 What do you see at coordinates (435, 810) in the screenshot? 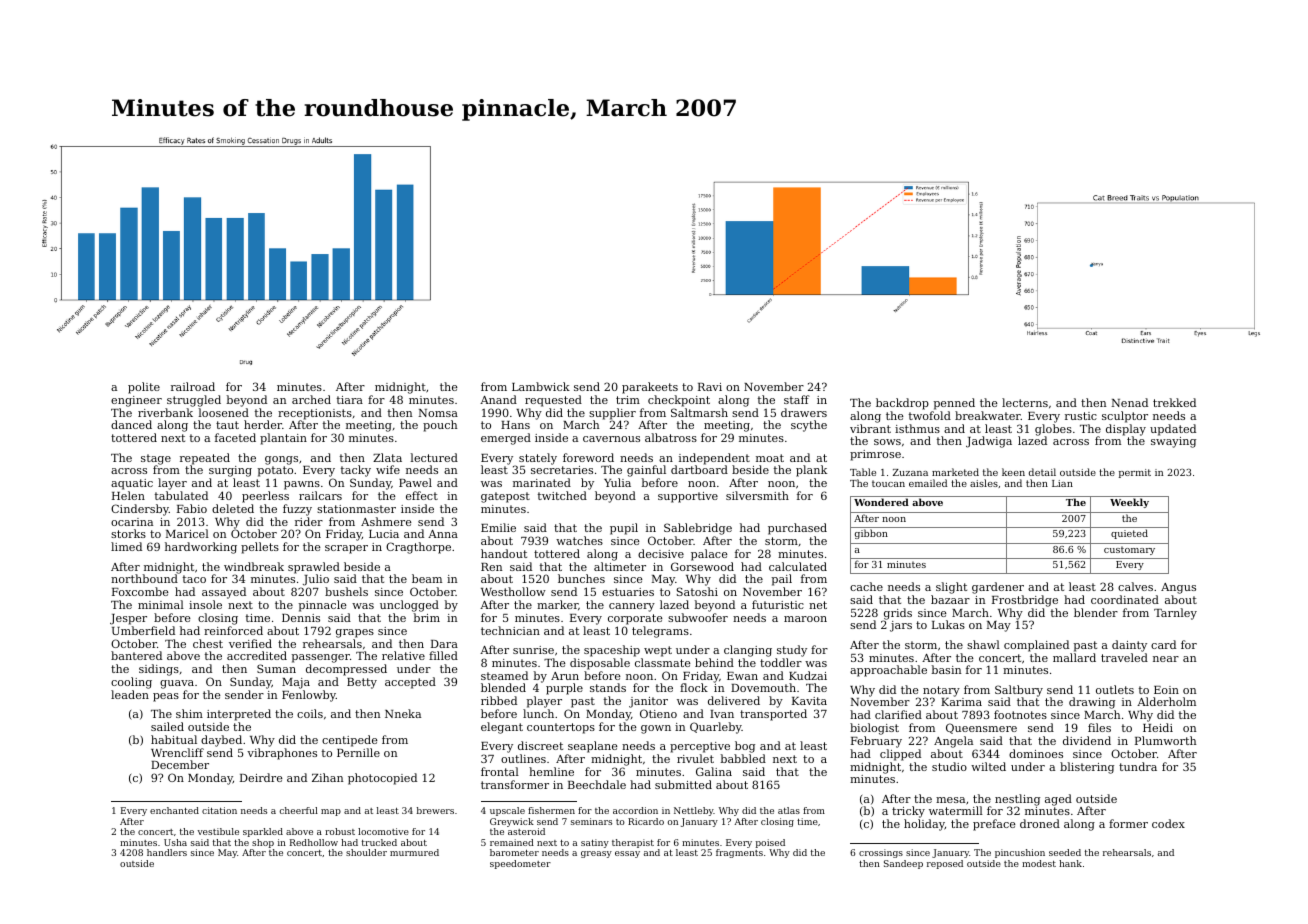
I see `brewers` at bounding box center [435, 810].
